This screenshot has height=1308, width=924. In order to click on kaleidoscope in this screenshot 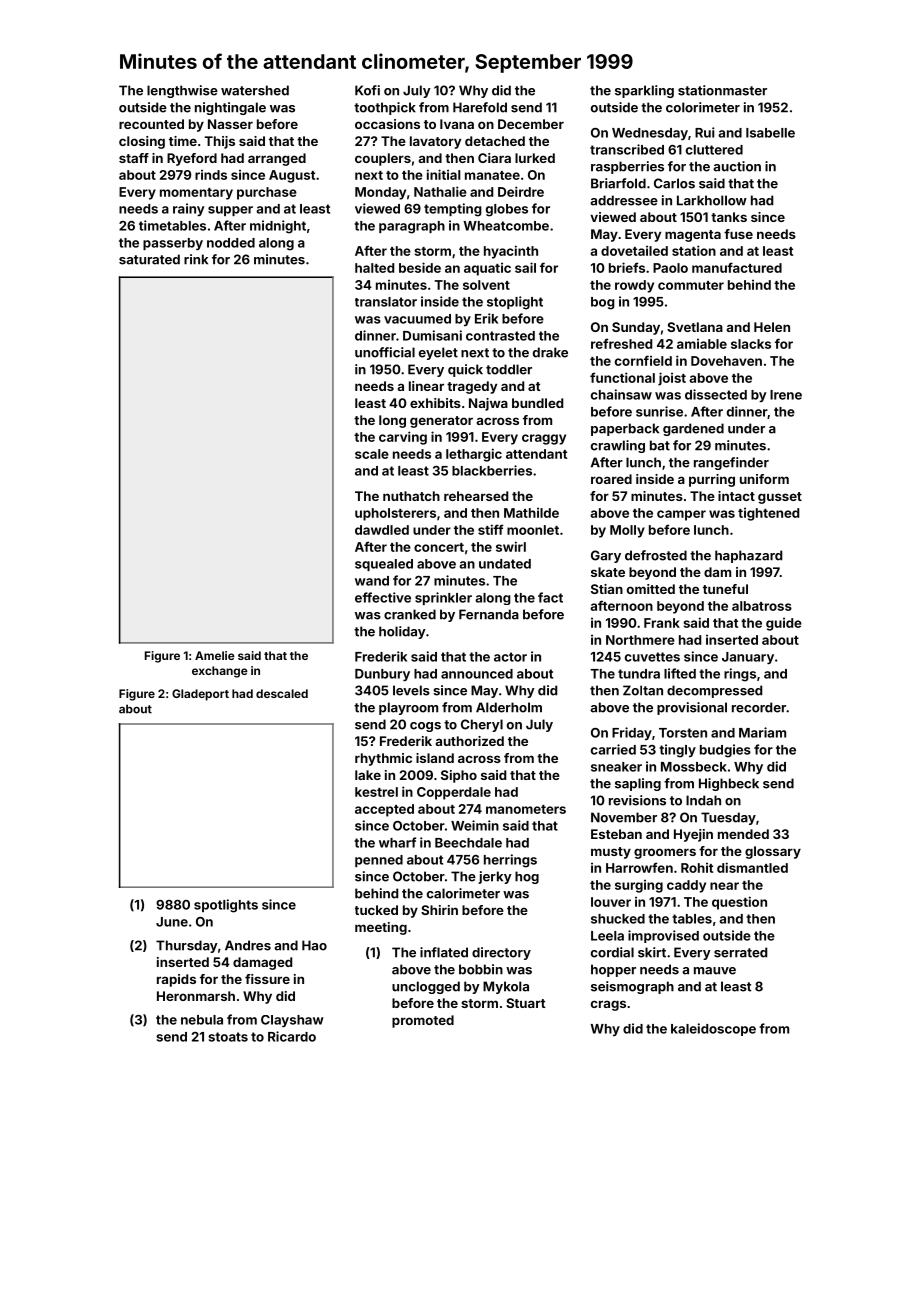, I will do `click(713, 1029)`.
